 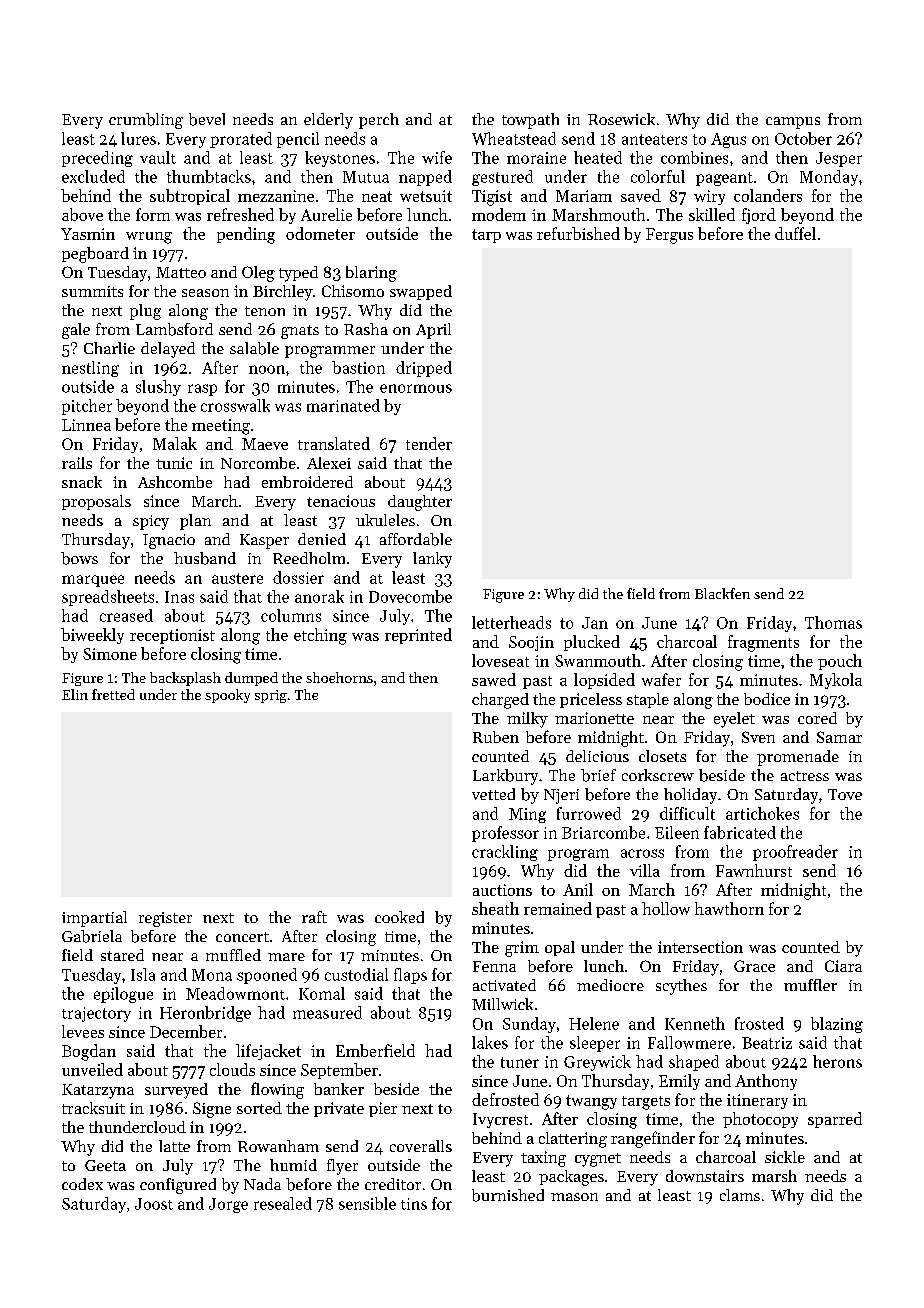 I want to click on sorted, so click(x=259, y=1108).
